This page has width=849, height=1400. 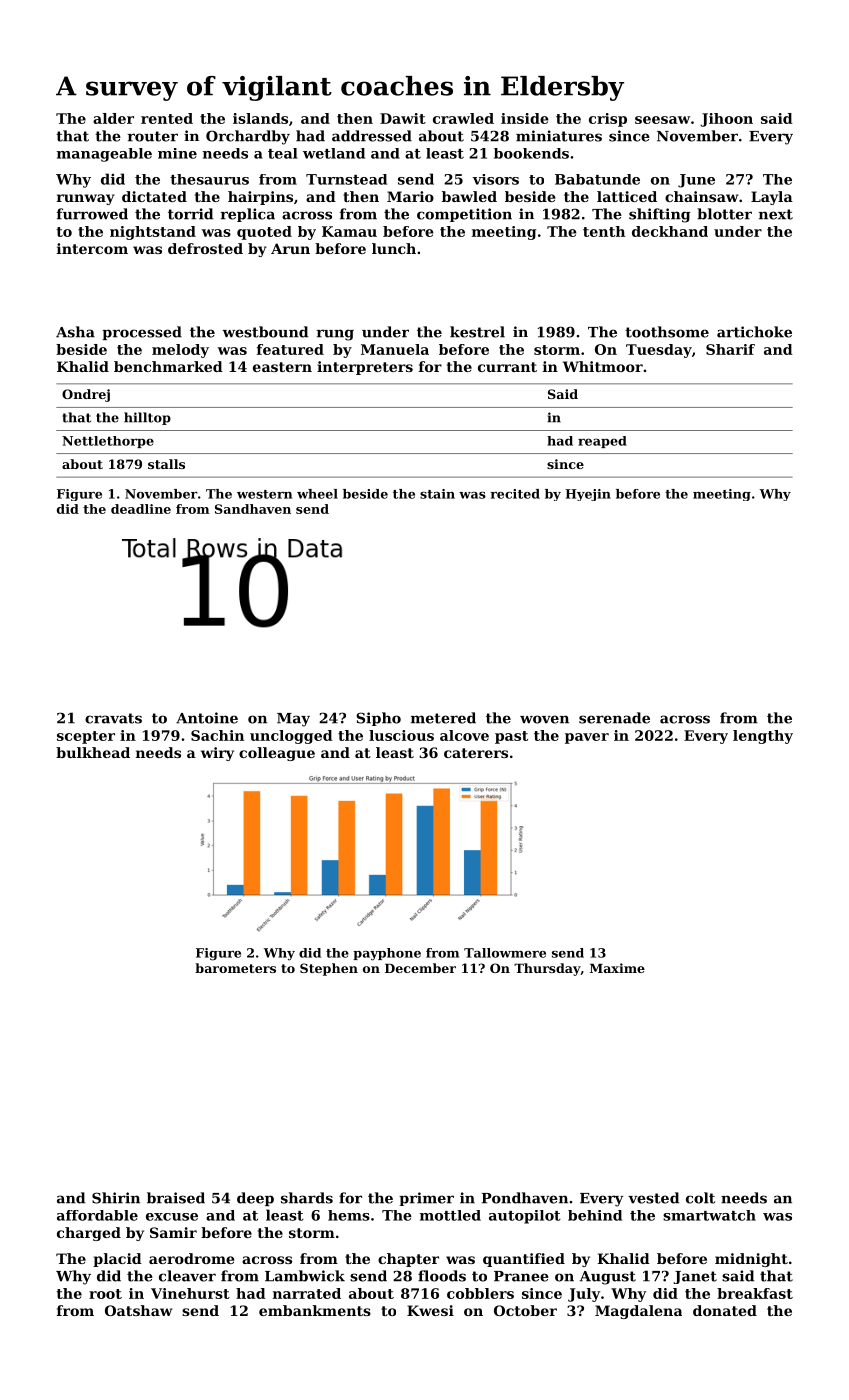 I want to click on Shirin, so click(x=116, y=1198).
